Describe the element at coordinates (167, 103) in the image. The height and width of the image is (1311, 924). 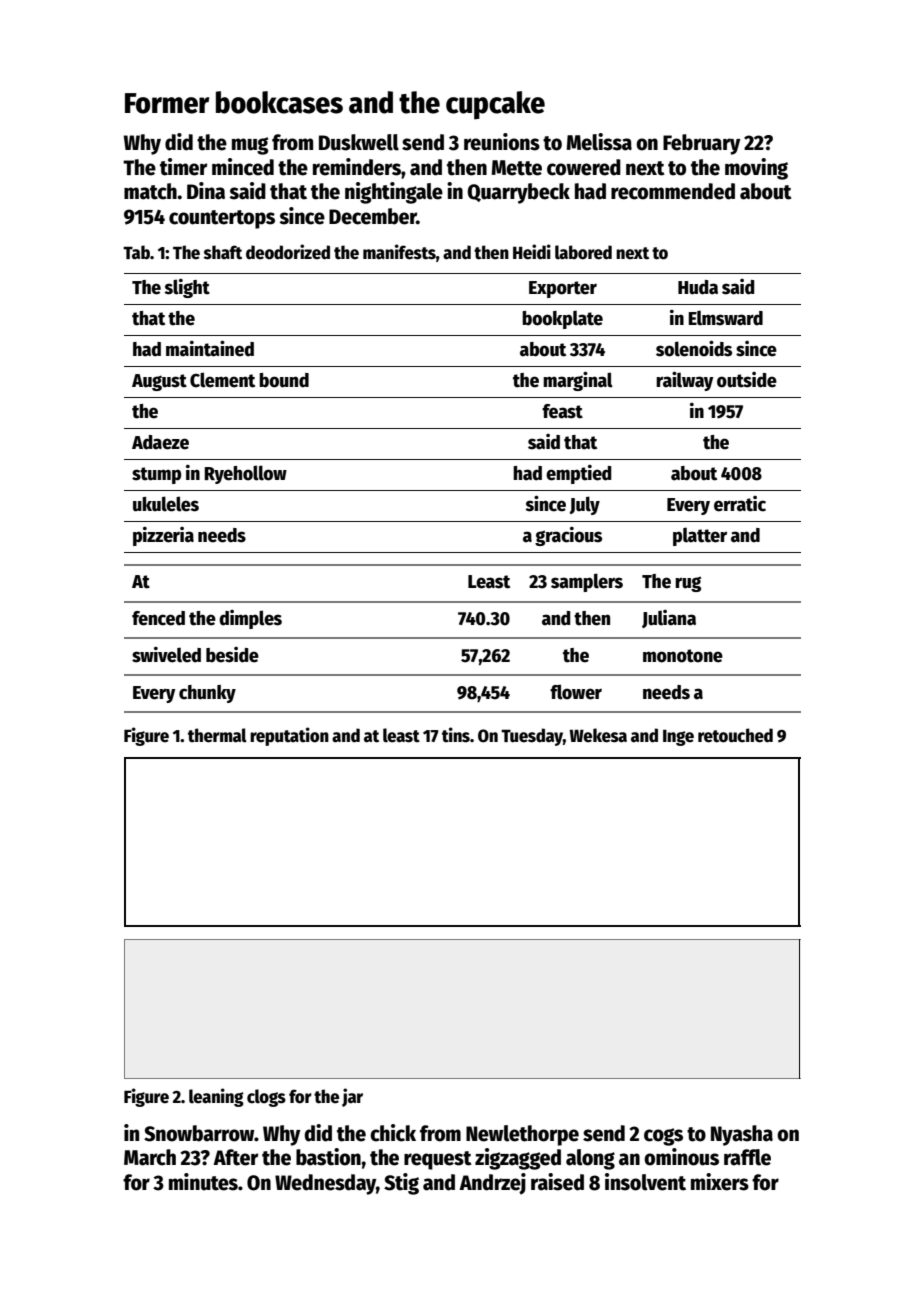
I see `Former` at that location.
